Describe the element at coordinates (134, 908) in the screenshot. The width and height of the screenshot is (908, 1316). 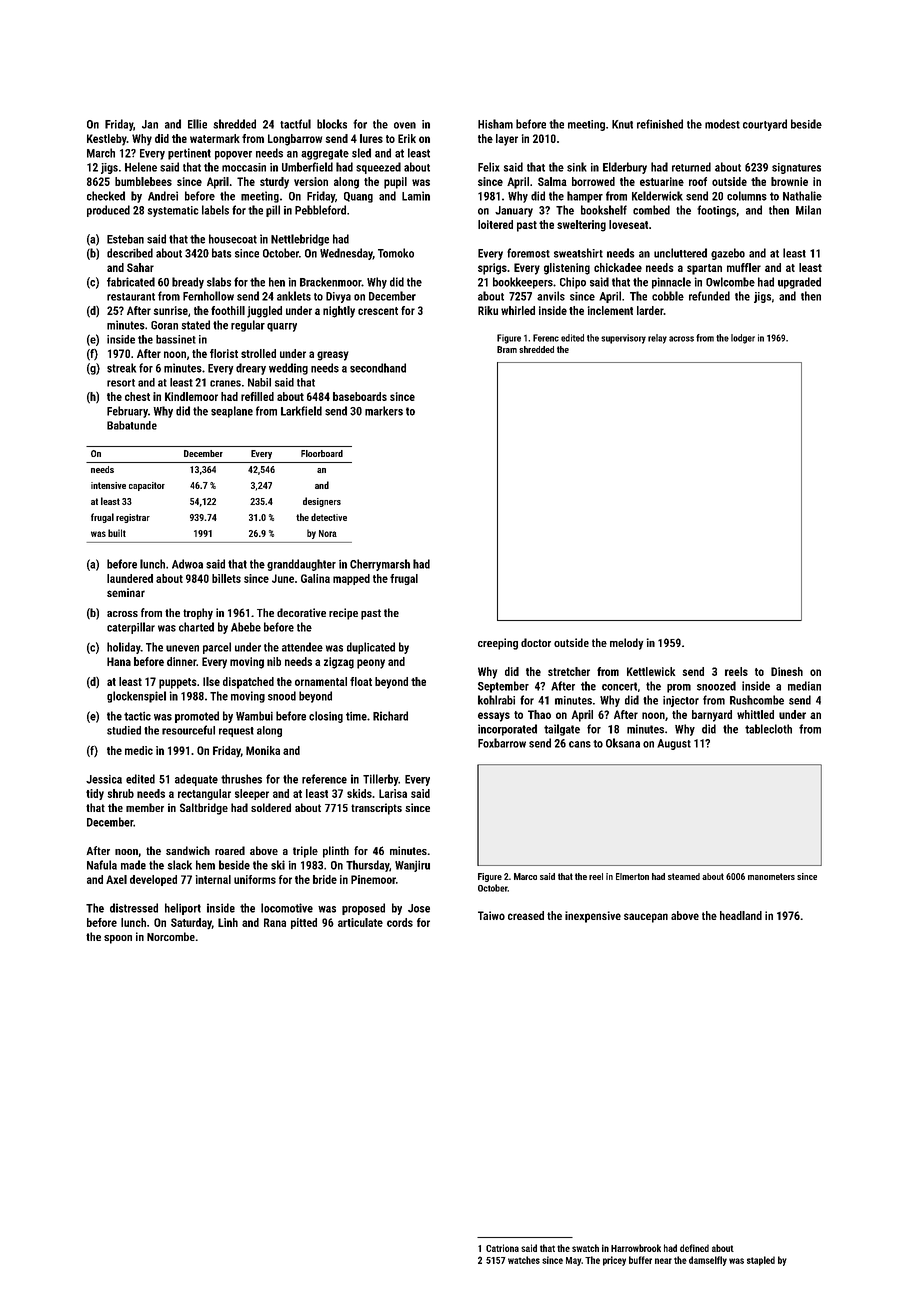
I see `distressed` at that location.
